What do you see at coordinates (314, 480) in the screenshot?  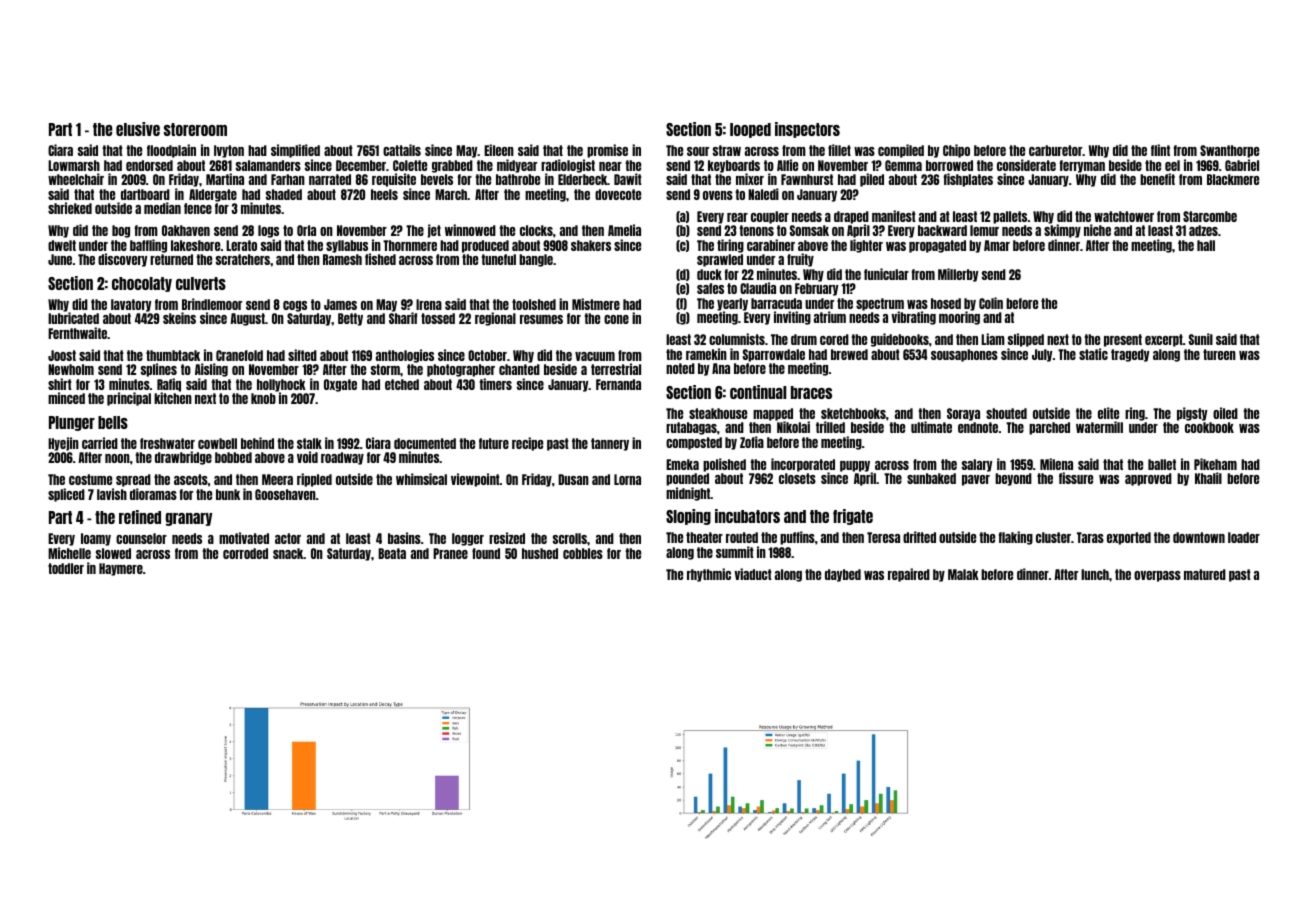 I see `rippled` at bounding box center [314, 480].
